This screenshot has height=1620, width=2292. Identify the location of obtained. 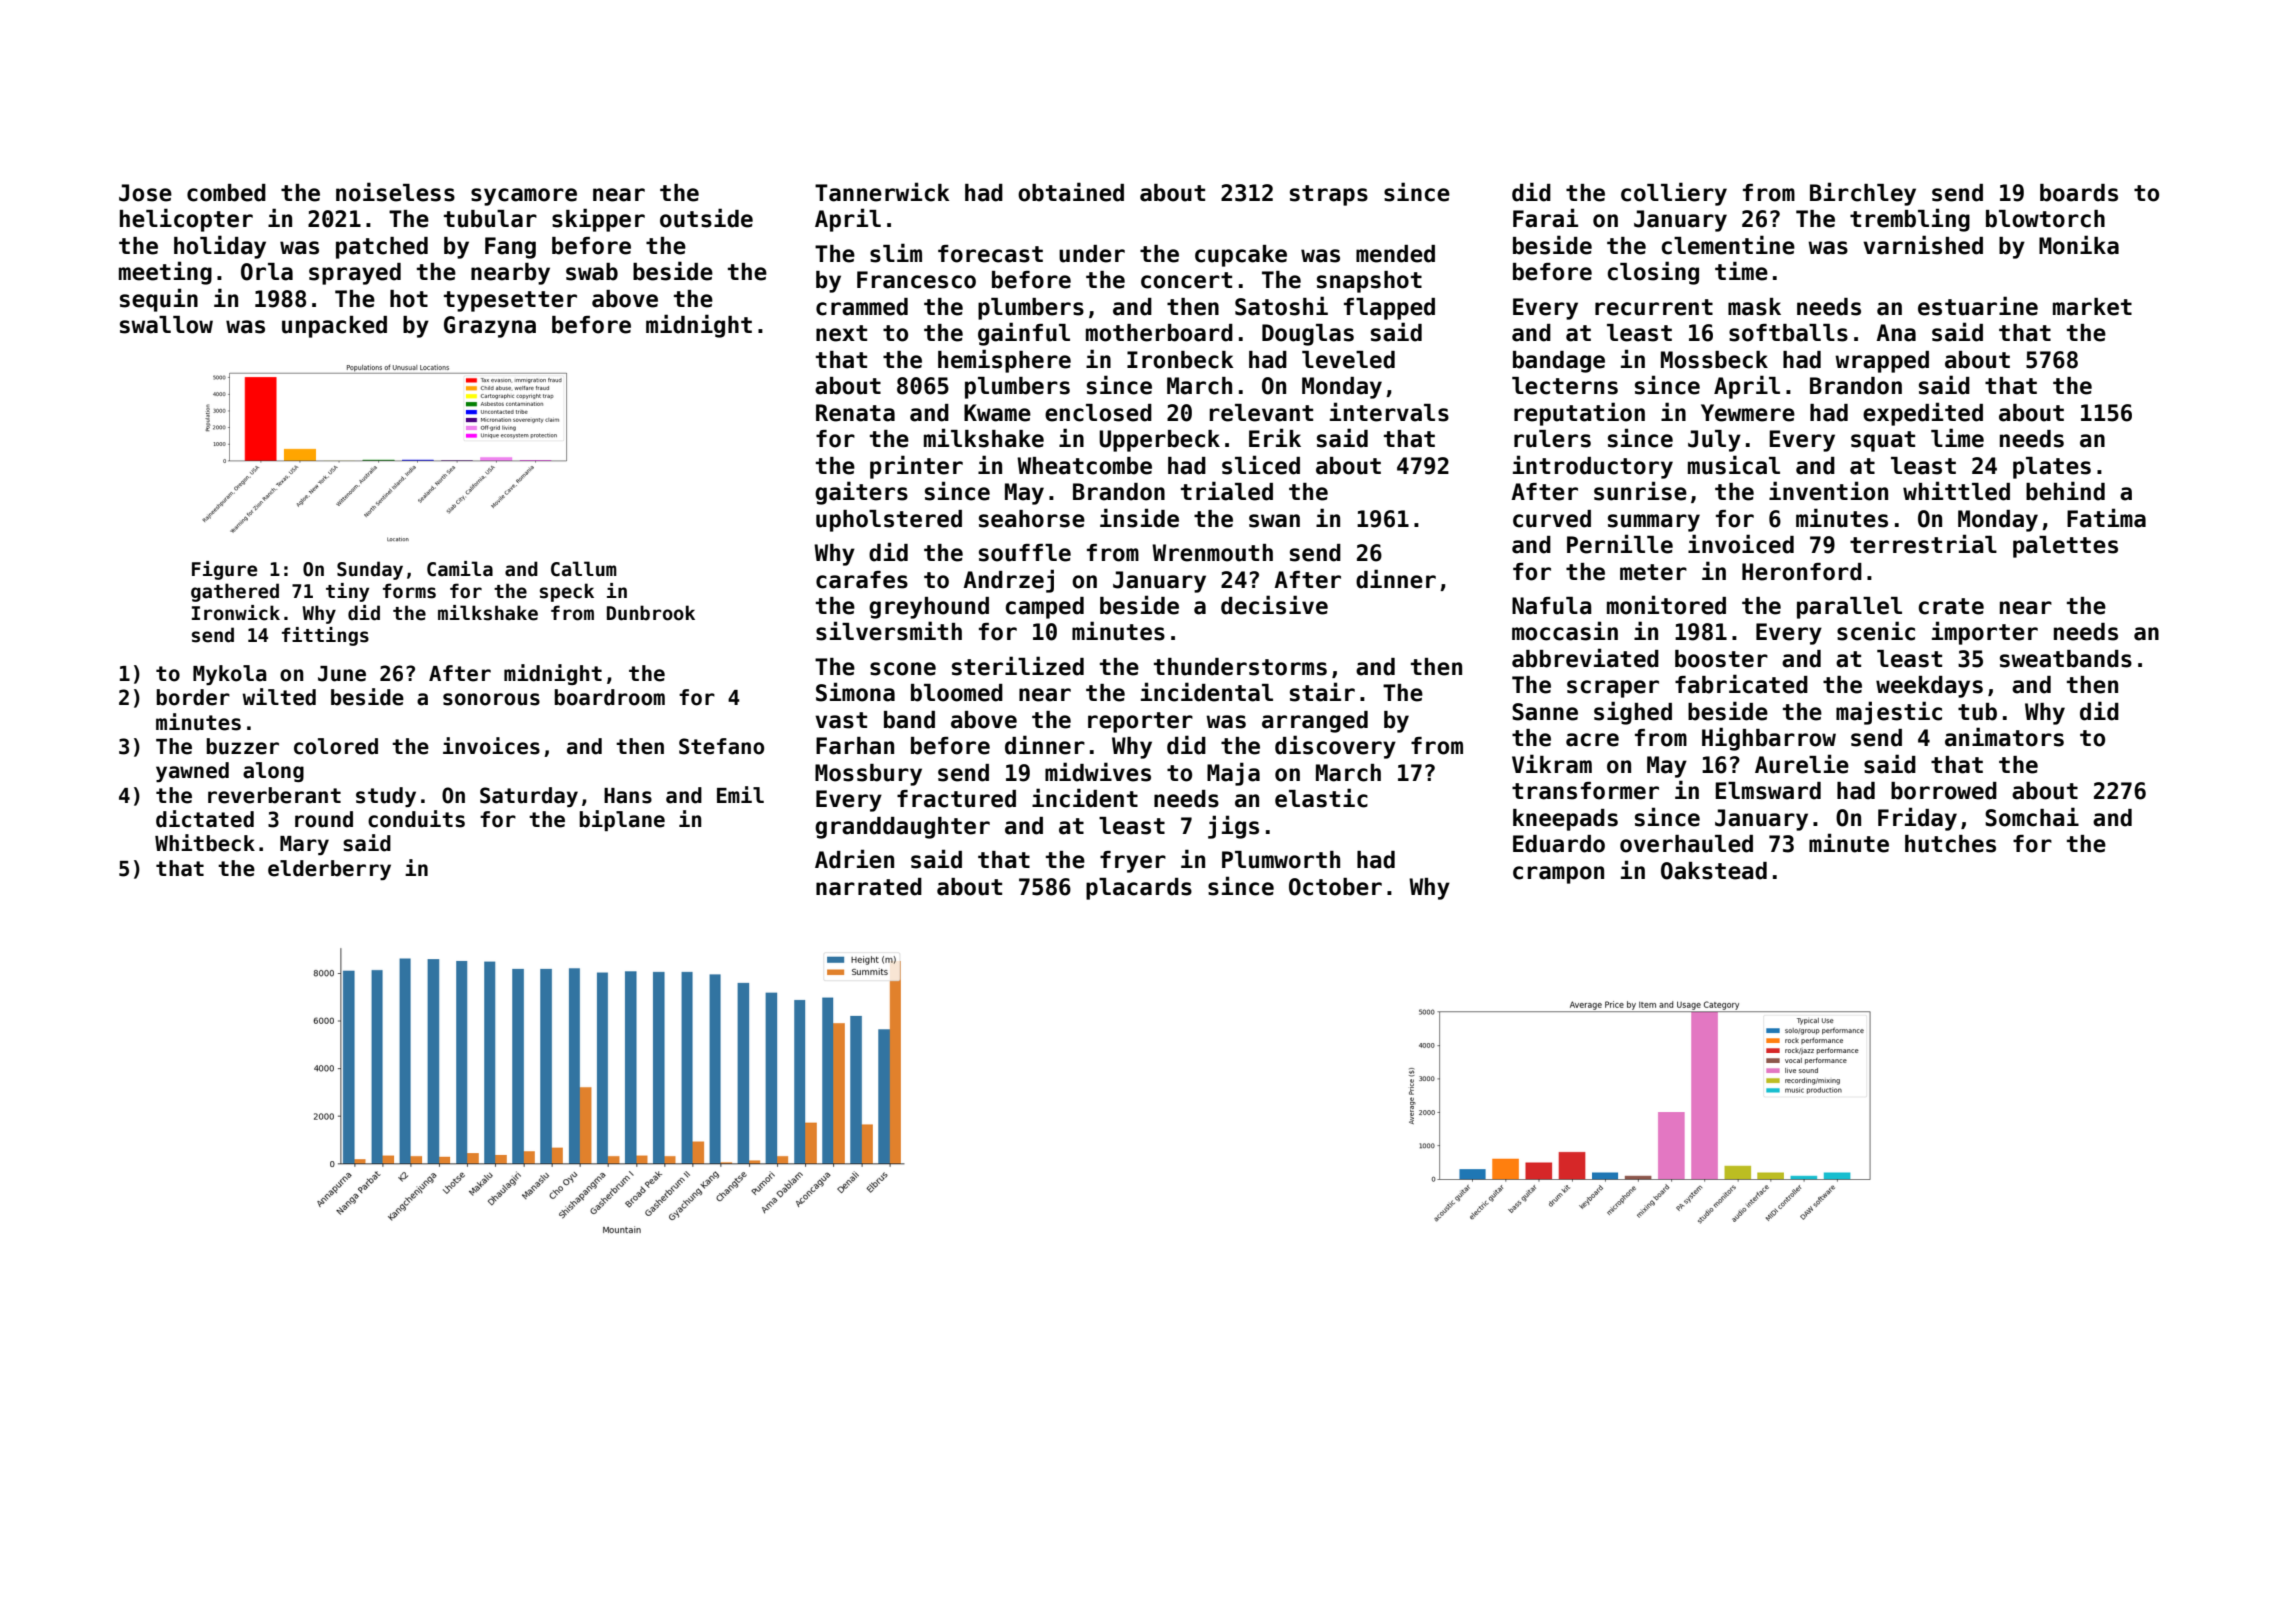
(1071, 192).
